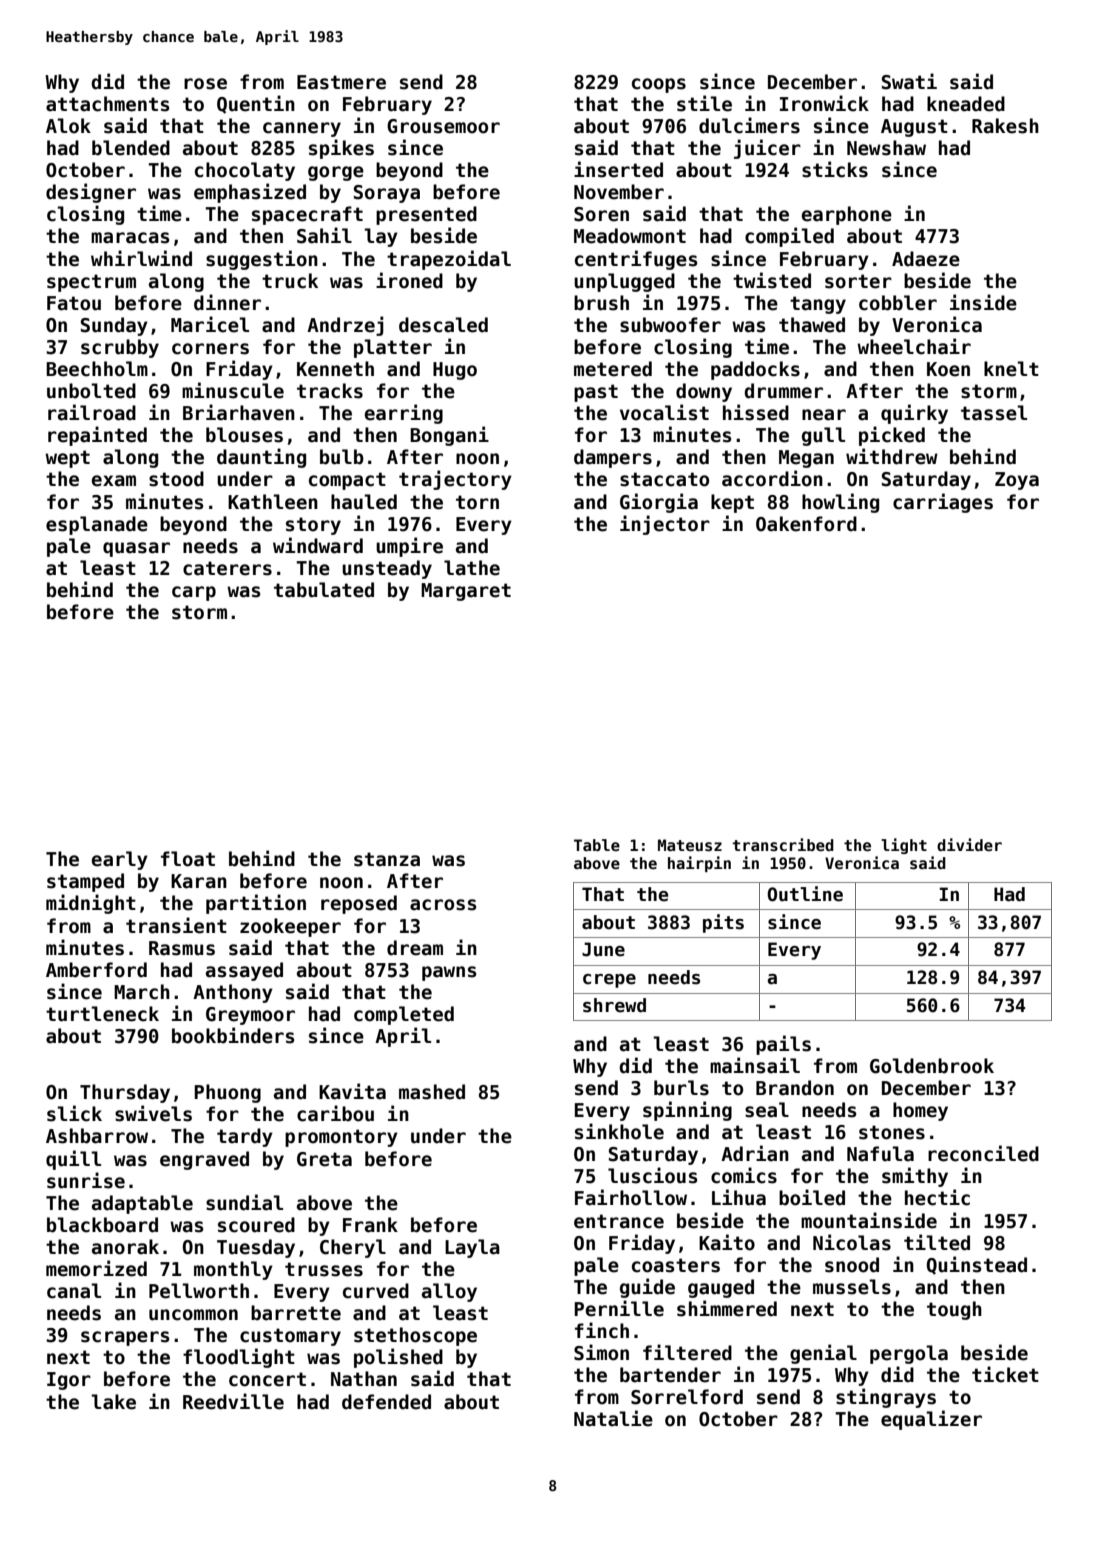 The image size is (1097, 1551). What do you see at coordinates (107, 104) in the screenshot?
I see `attachments` at bounding box center [107, 104].
